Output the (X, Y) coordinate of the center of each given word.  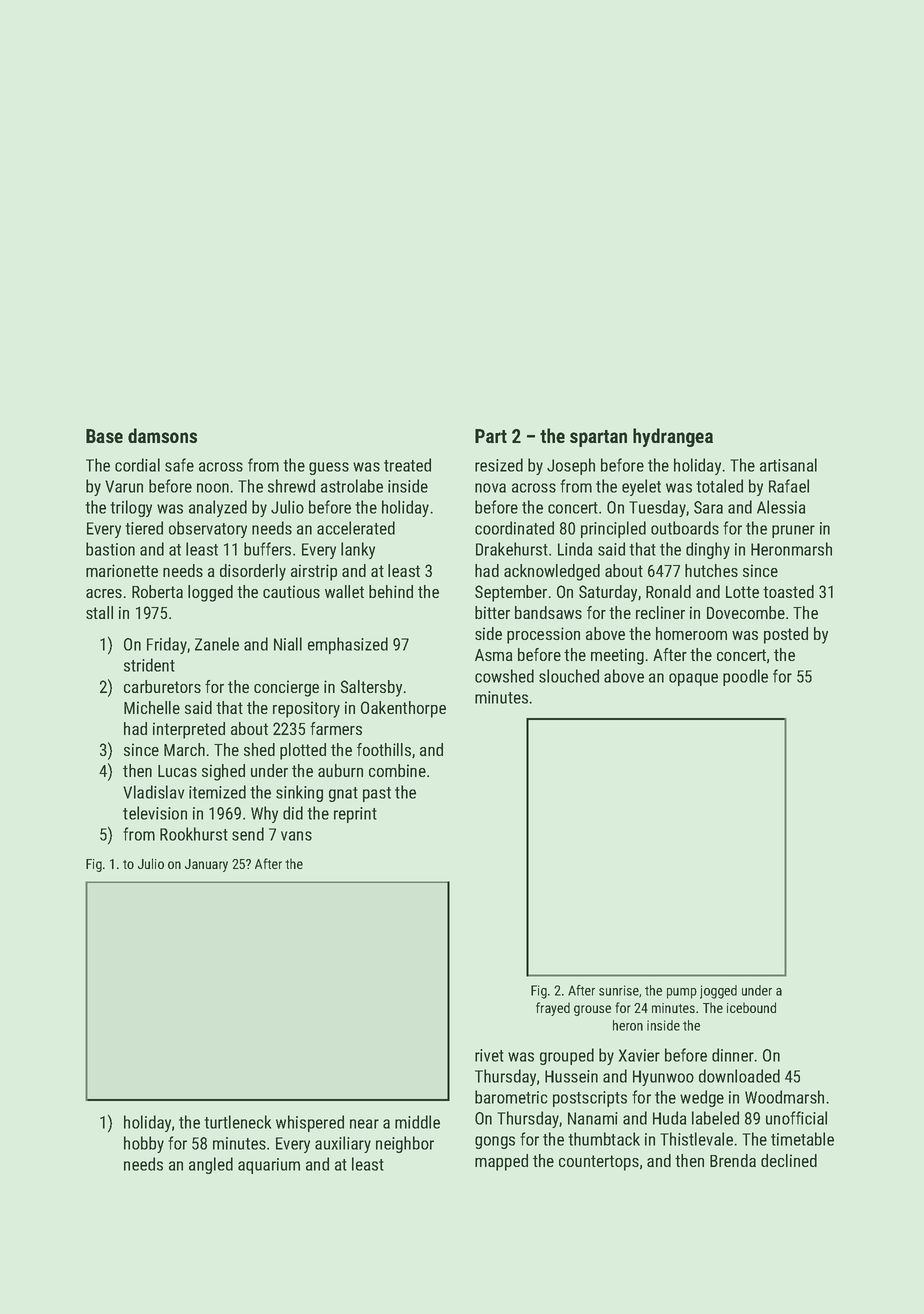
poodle (745, 677)
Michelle (152, 707)
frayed (553, 1009)
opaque (693, 679)
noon (213, 488)
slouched (569, 676)
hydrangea (673, 437)
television (155, 813)
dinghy (708, 550)
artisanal (788, 465)
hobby (144, 1144)
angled (211, 1165)
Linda (575, 549)
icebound (751, 1007)
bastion (110, 549)
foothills (384, 749)
